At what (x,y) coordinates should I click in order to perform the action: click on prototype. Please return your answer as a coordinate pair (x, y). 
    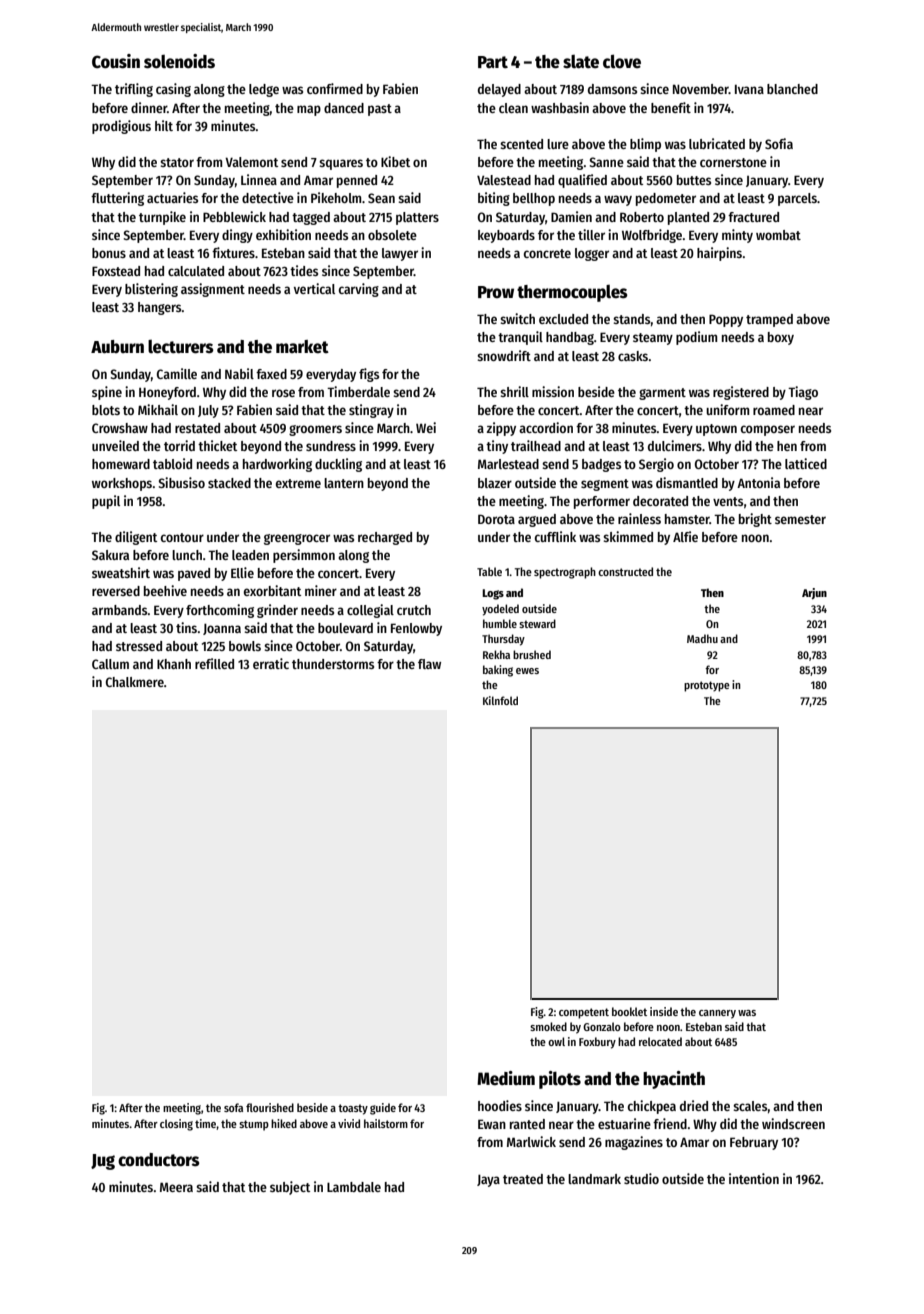
    Looking at the image, I should click on (707, 686).
